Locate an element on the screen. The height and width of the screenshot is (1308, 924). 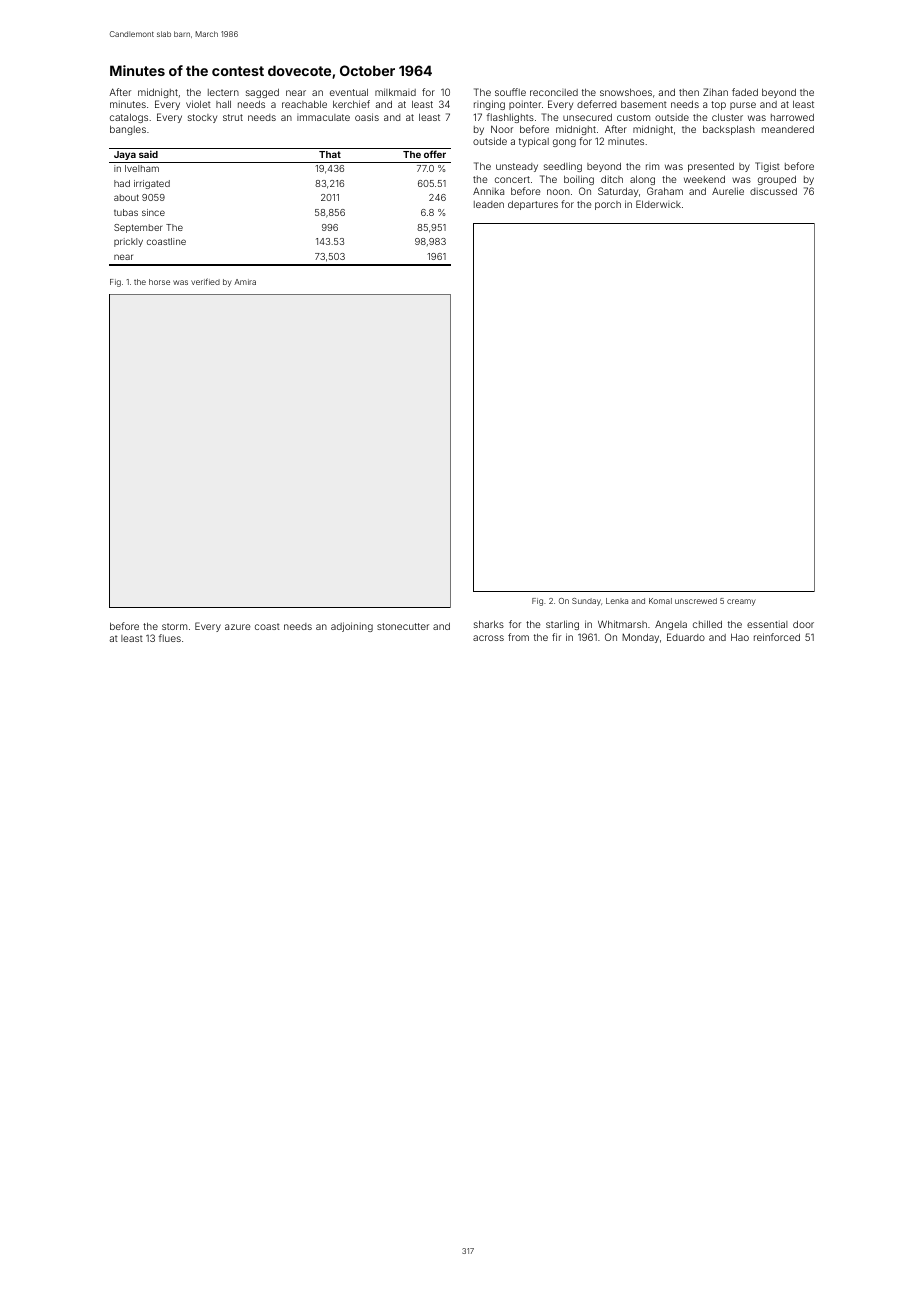
unscrewed is located at coordinates (696, 601).
